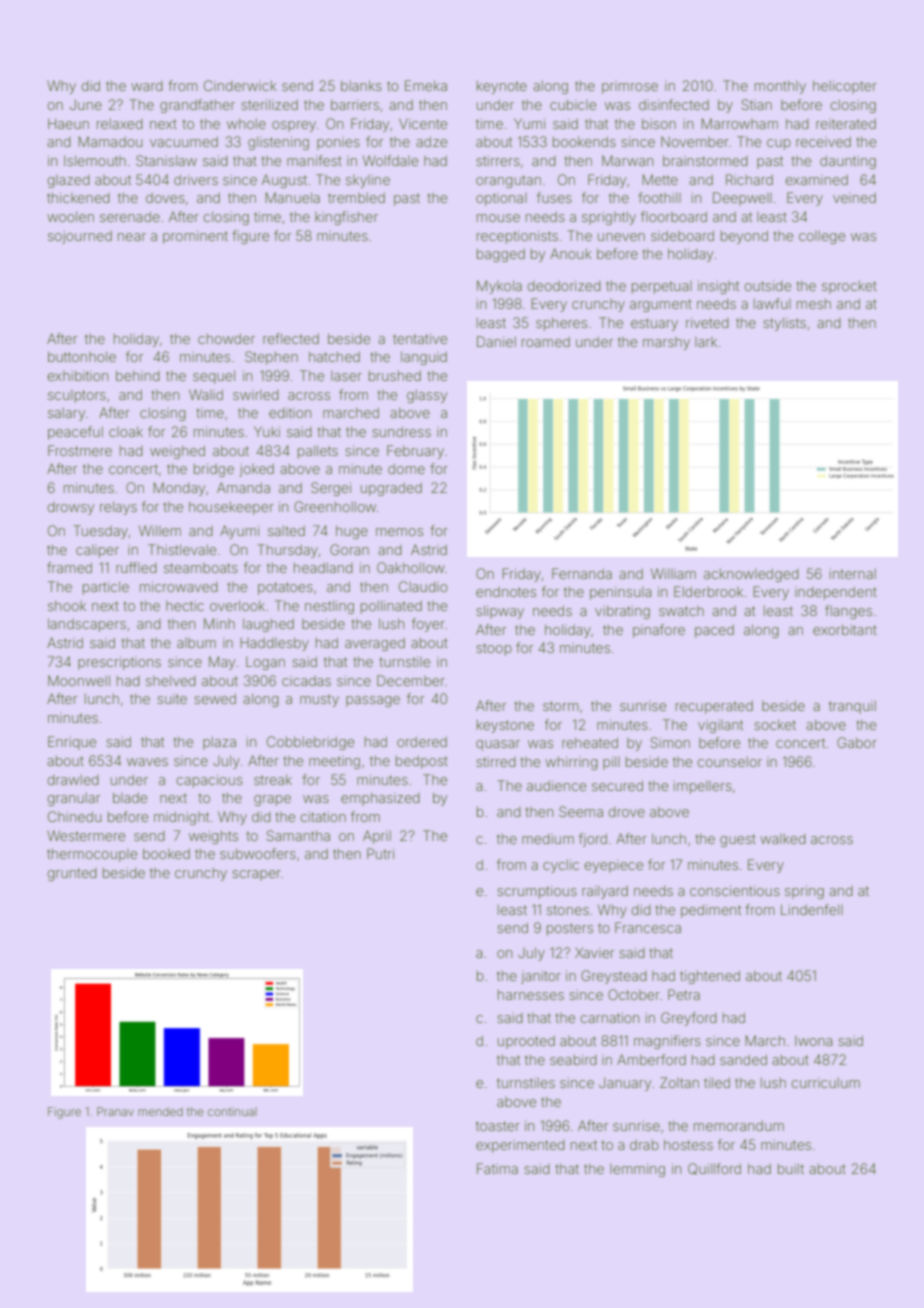 Image resolution: width=924 pixels, height=1308 pixels. I want to click on emphasized, so click(380, 799).
